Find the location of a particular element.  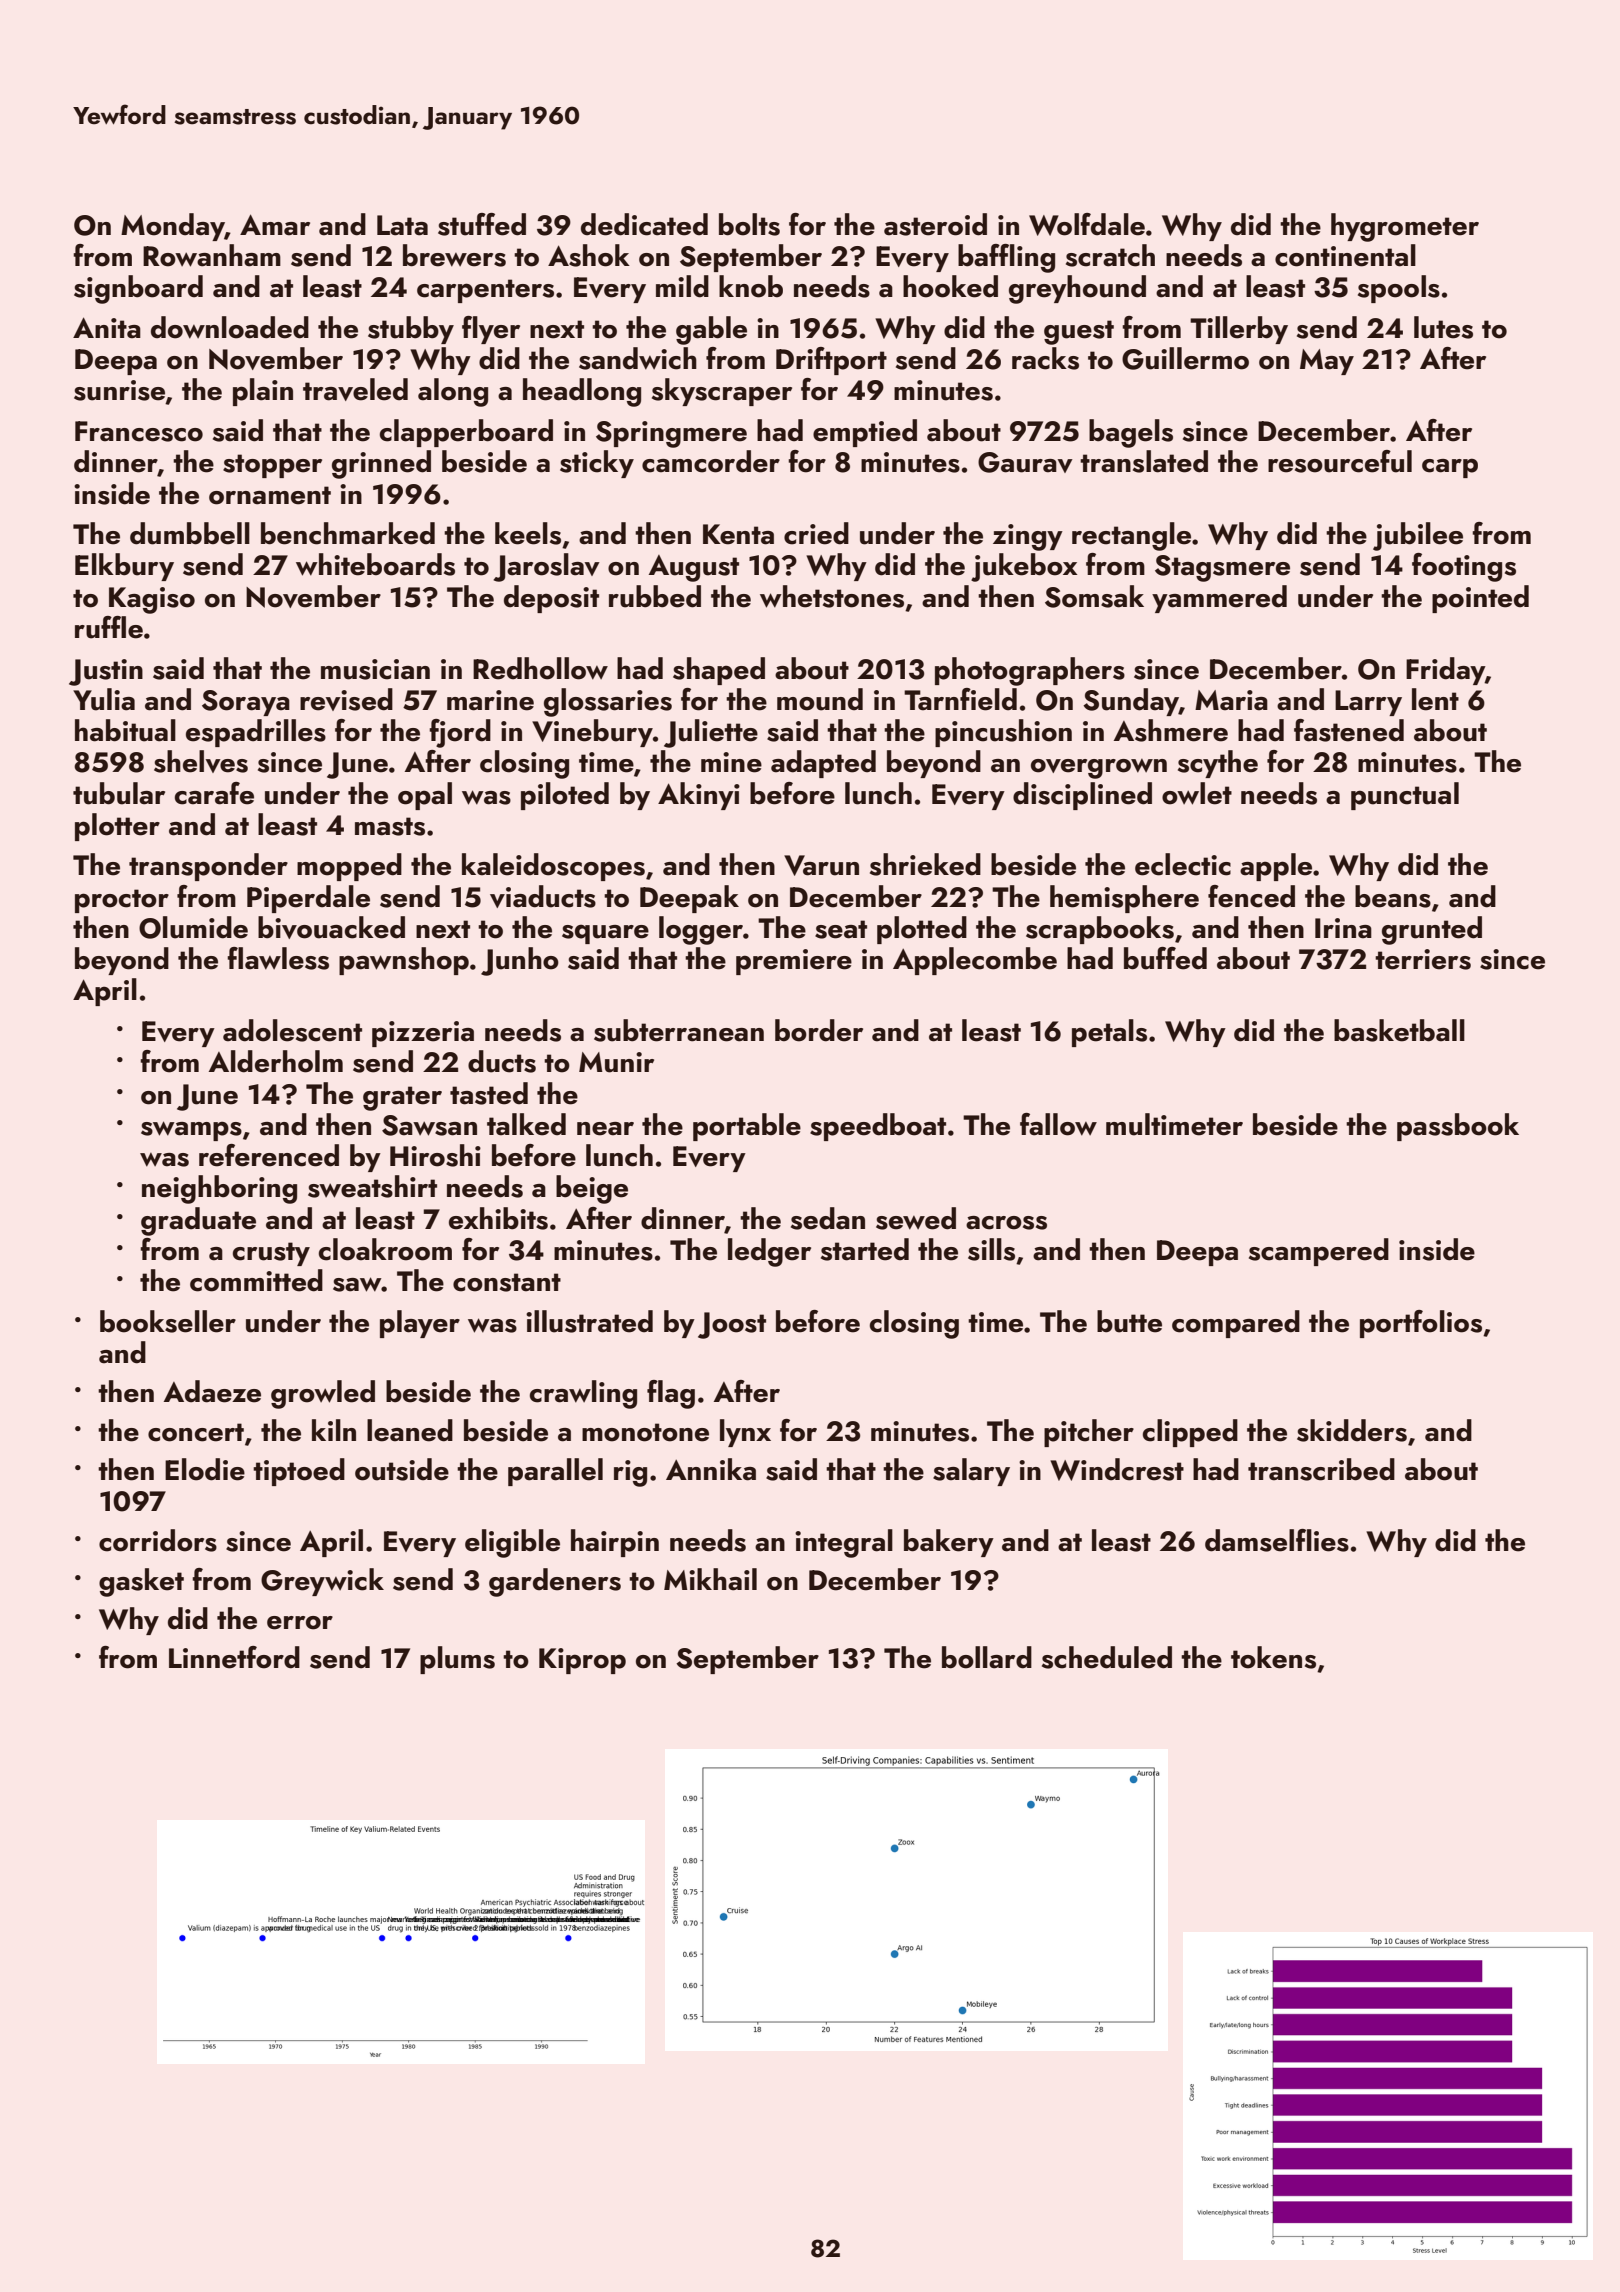

sweatshirt is located at coordinates (372, 1186).
